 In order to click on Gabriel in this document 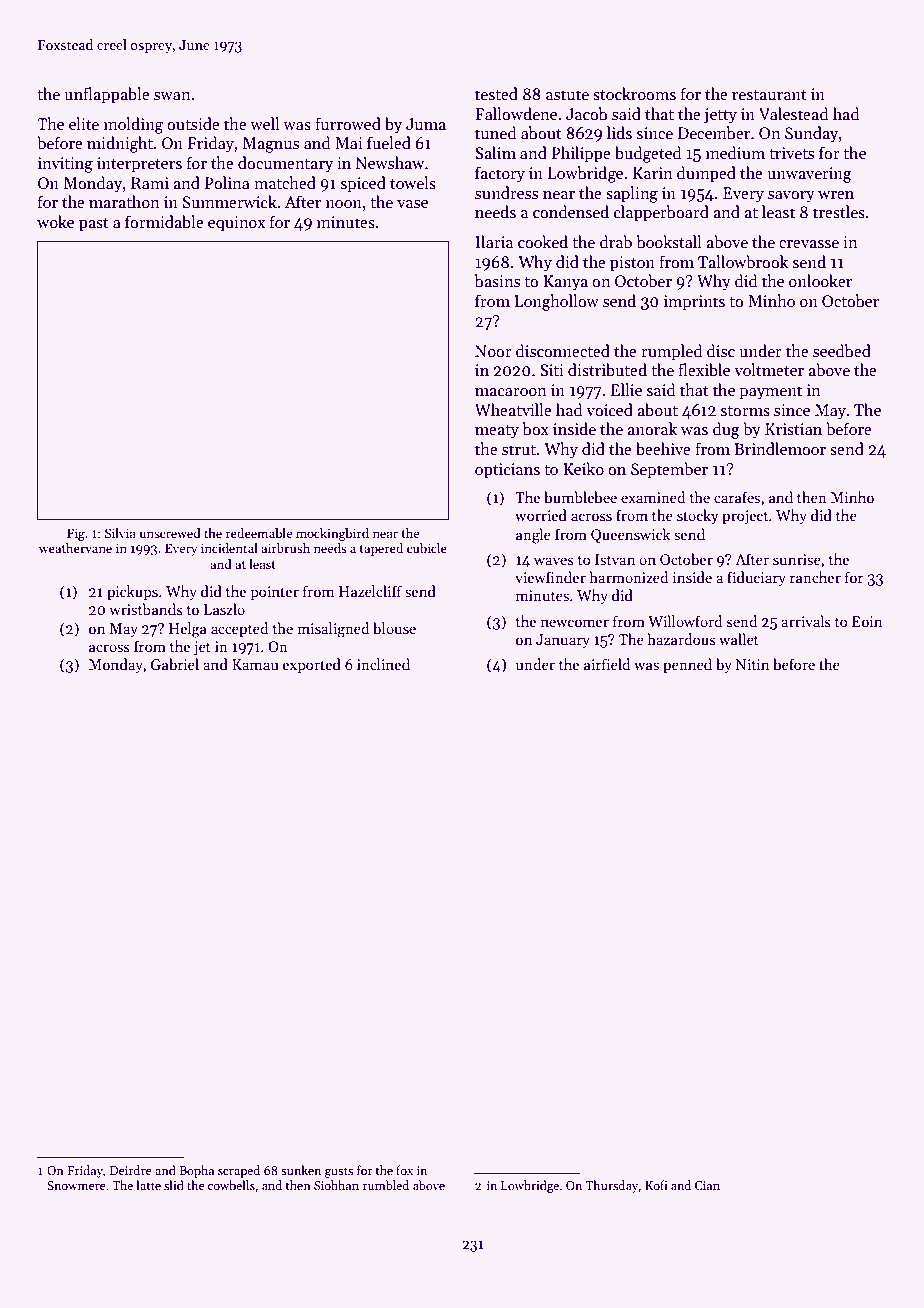, I will do `click(175, 664)`.
